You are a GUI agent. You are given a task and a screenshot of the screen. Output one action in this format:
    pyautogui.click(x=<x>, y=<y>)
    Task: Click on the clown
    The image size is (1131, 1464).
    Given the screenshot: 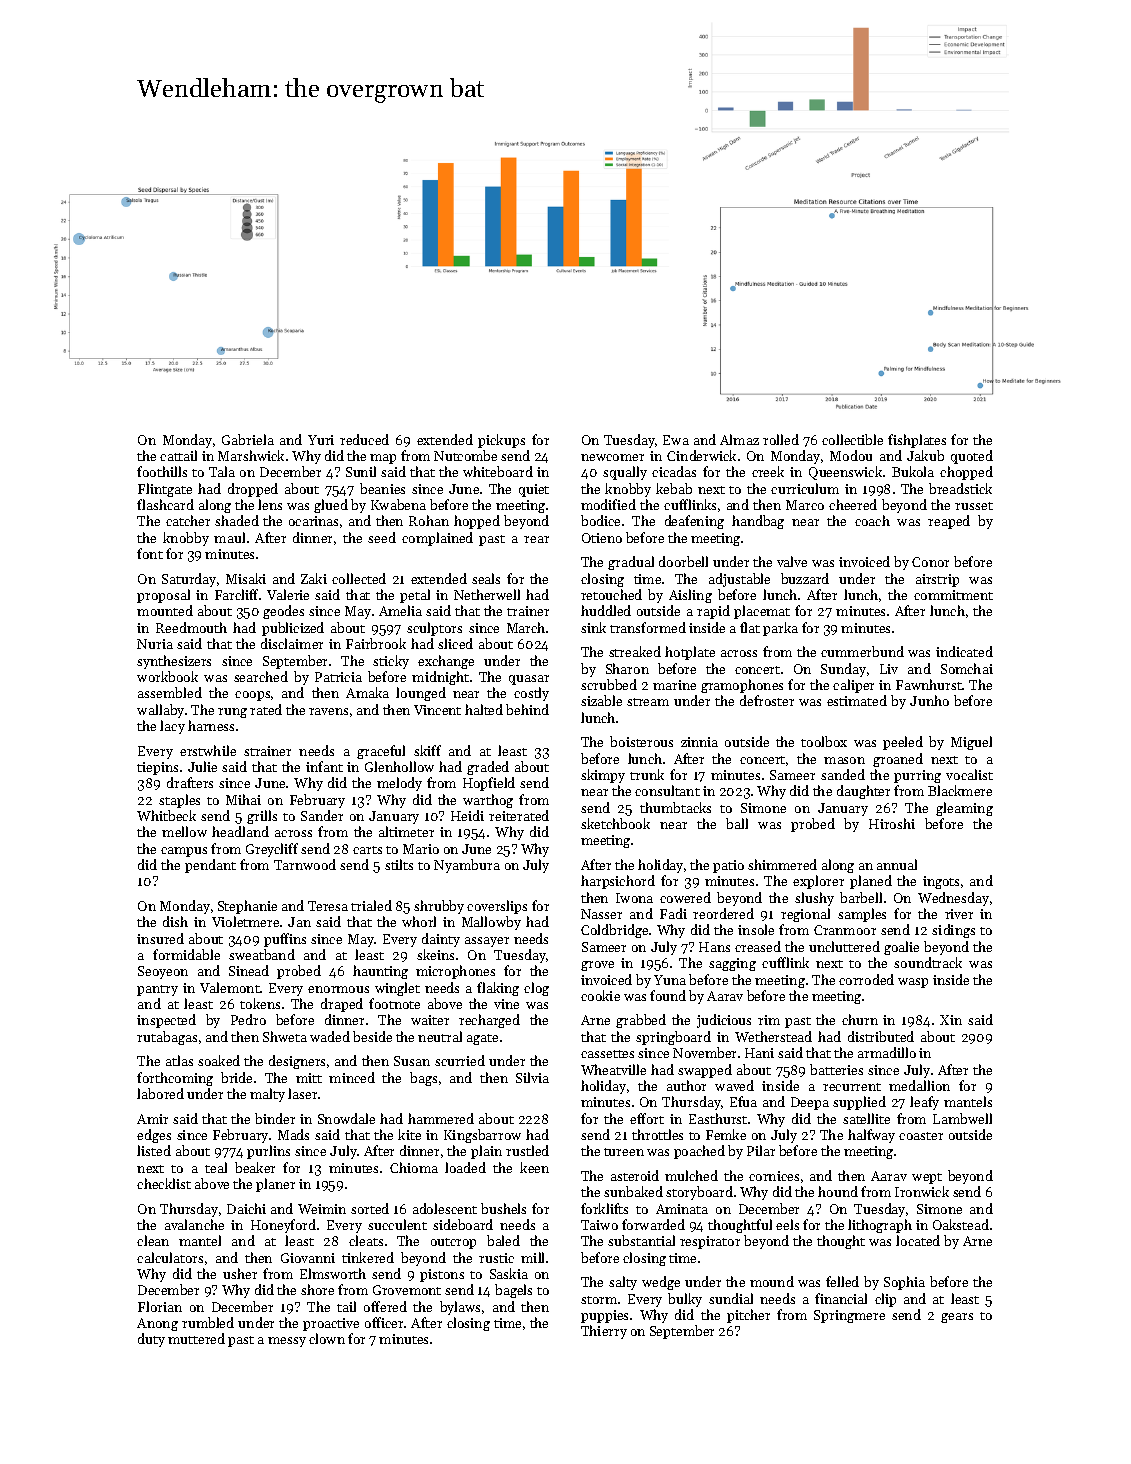 What is the action you would take?
    pyautogui.click(x=327, y=1338)
